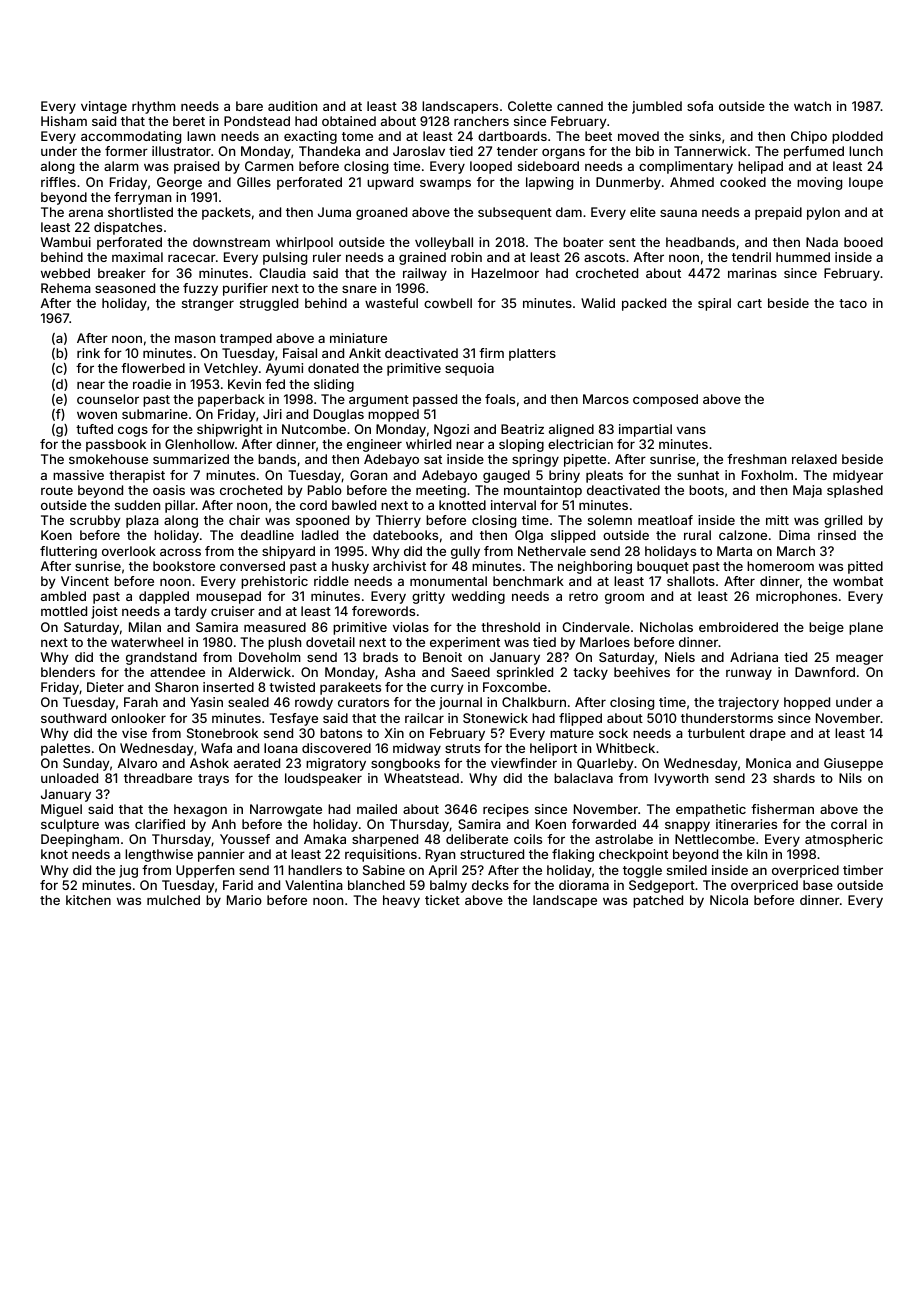 This document has width=924, height=1308. What do you see at coordinates (393, 415) in the document?
I see `mopped` at bounding box center [393, 415].
